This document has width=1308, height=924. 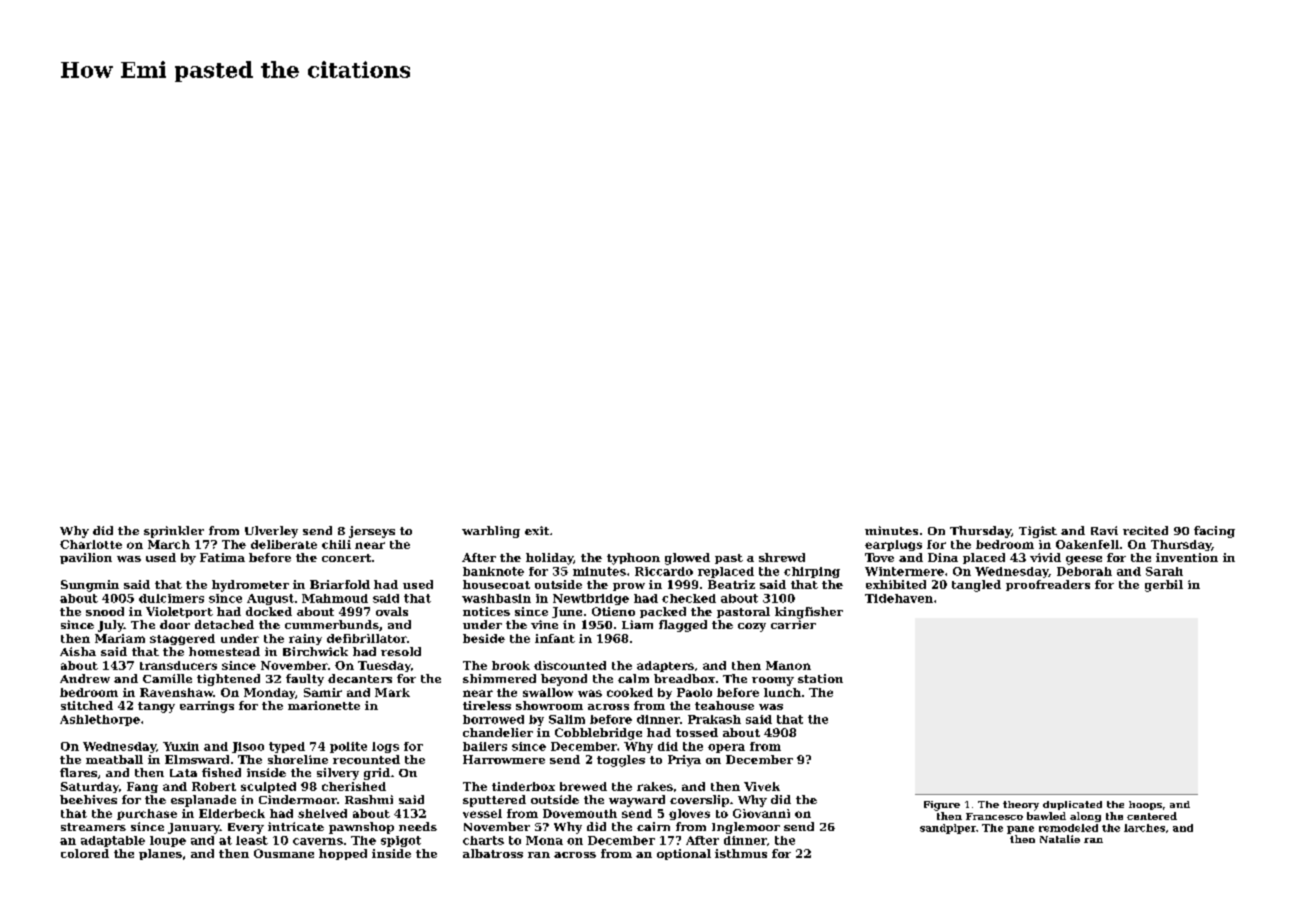 I want to click on hydrometer, so click(x=250, y=586).
